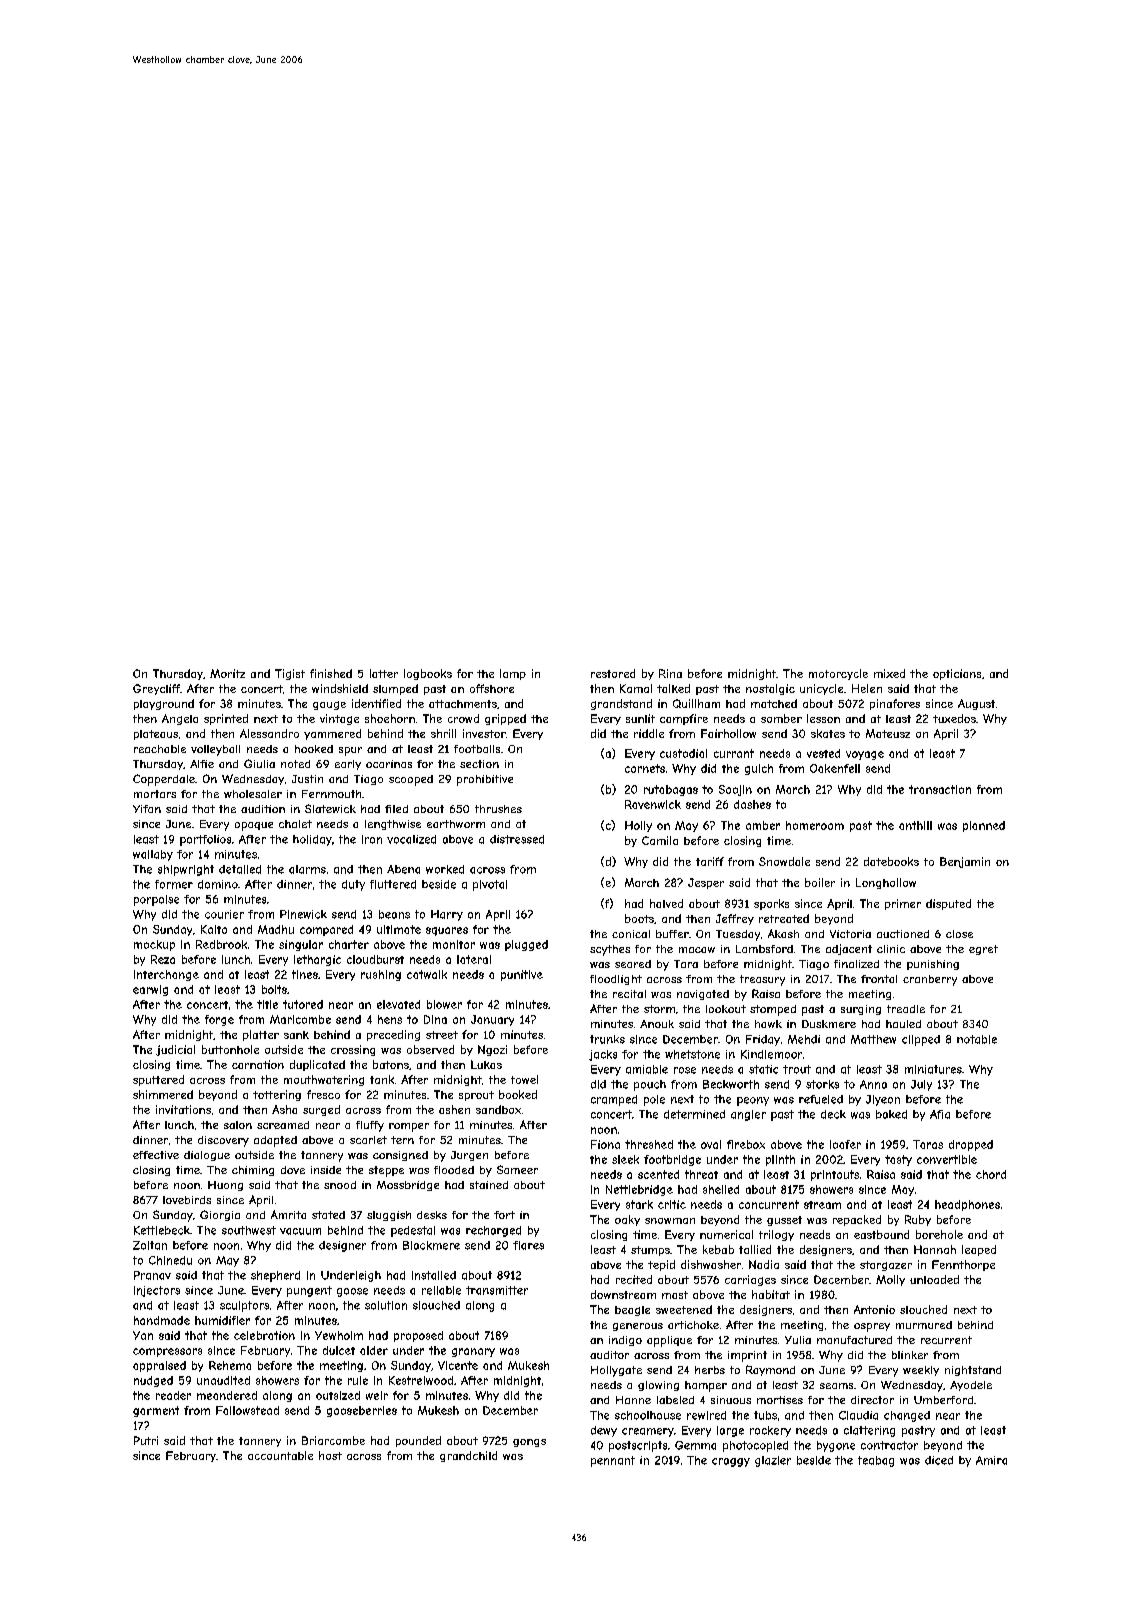 The height and width of the screenshot is (1617, 1143). What do you see at coordinates (764, 1264) in the screenshot?
I see `Nadia` at bounding box center [764, 1264].
